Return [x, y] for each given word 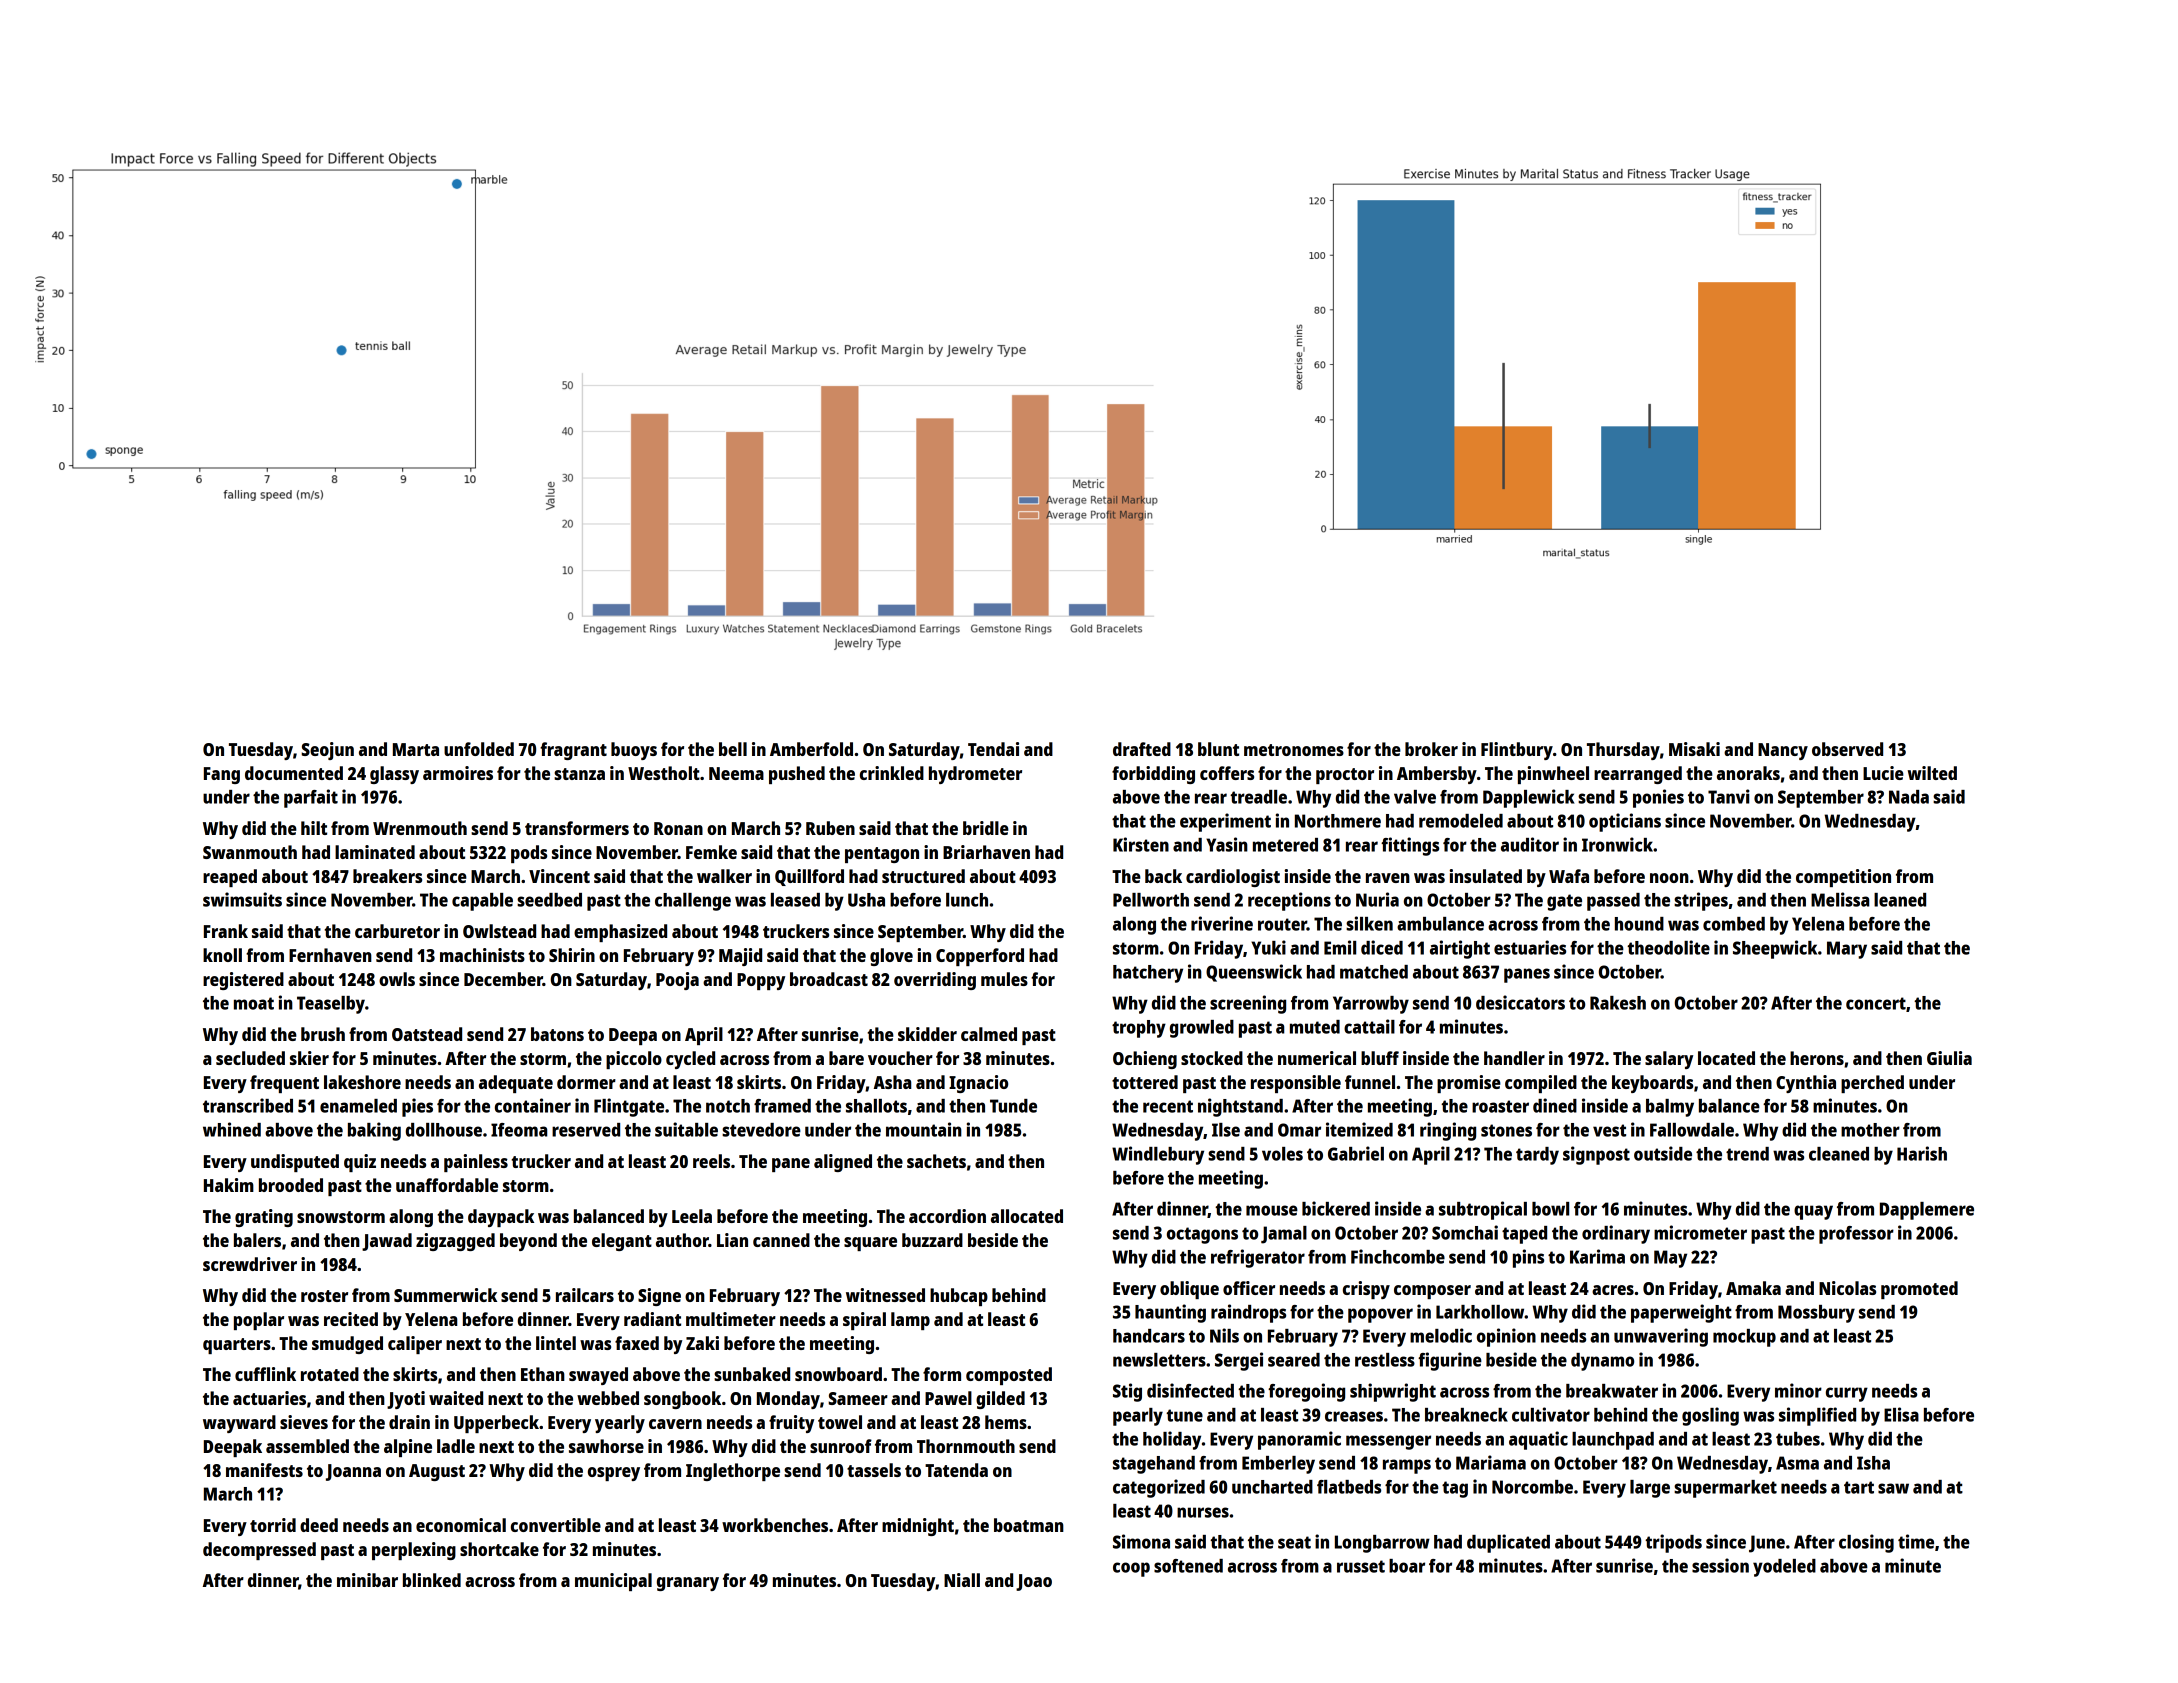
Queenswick [1254, 973]
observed [1847, 749]
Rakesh [1618, 1003]
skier [309, 1058]
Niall [962, 1580]
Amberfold [811, 749]
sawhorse [606, 1446]
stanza [579, 774]
